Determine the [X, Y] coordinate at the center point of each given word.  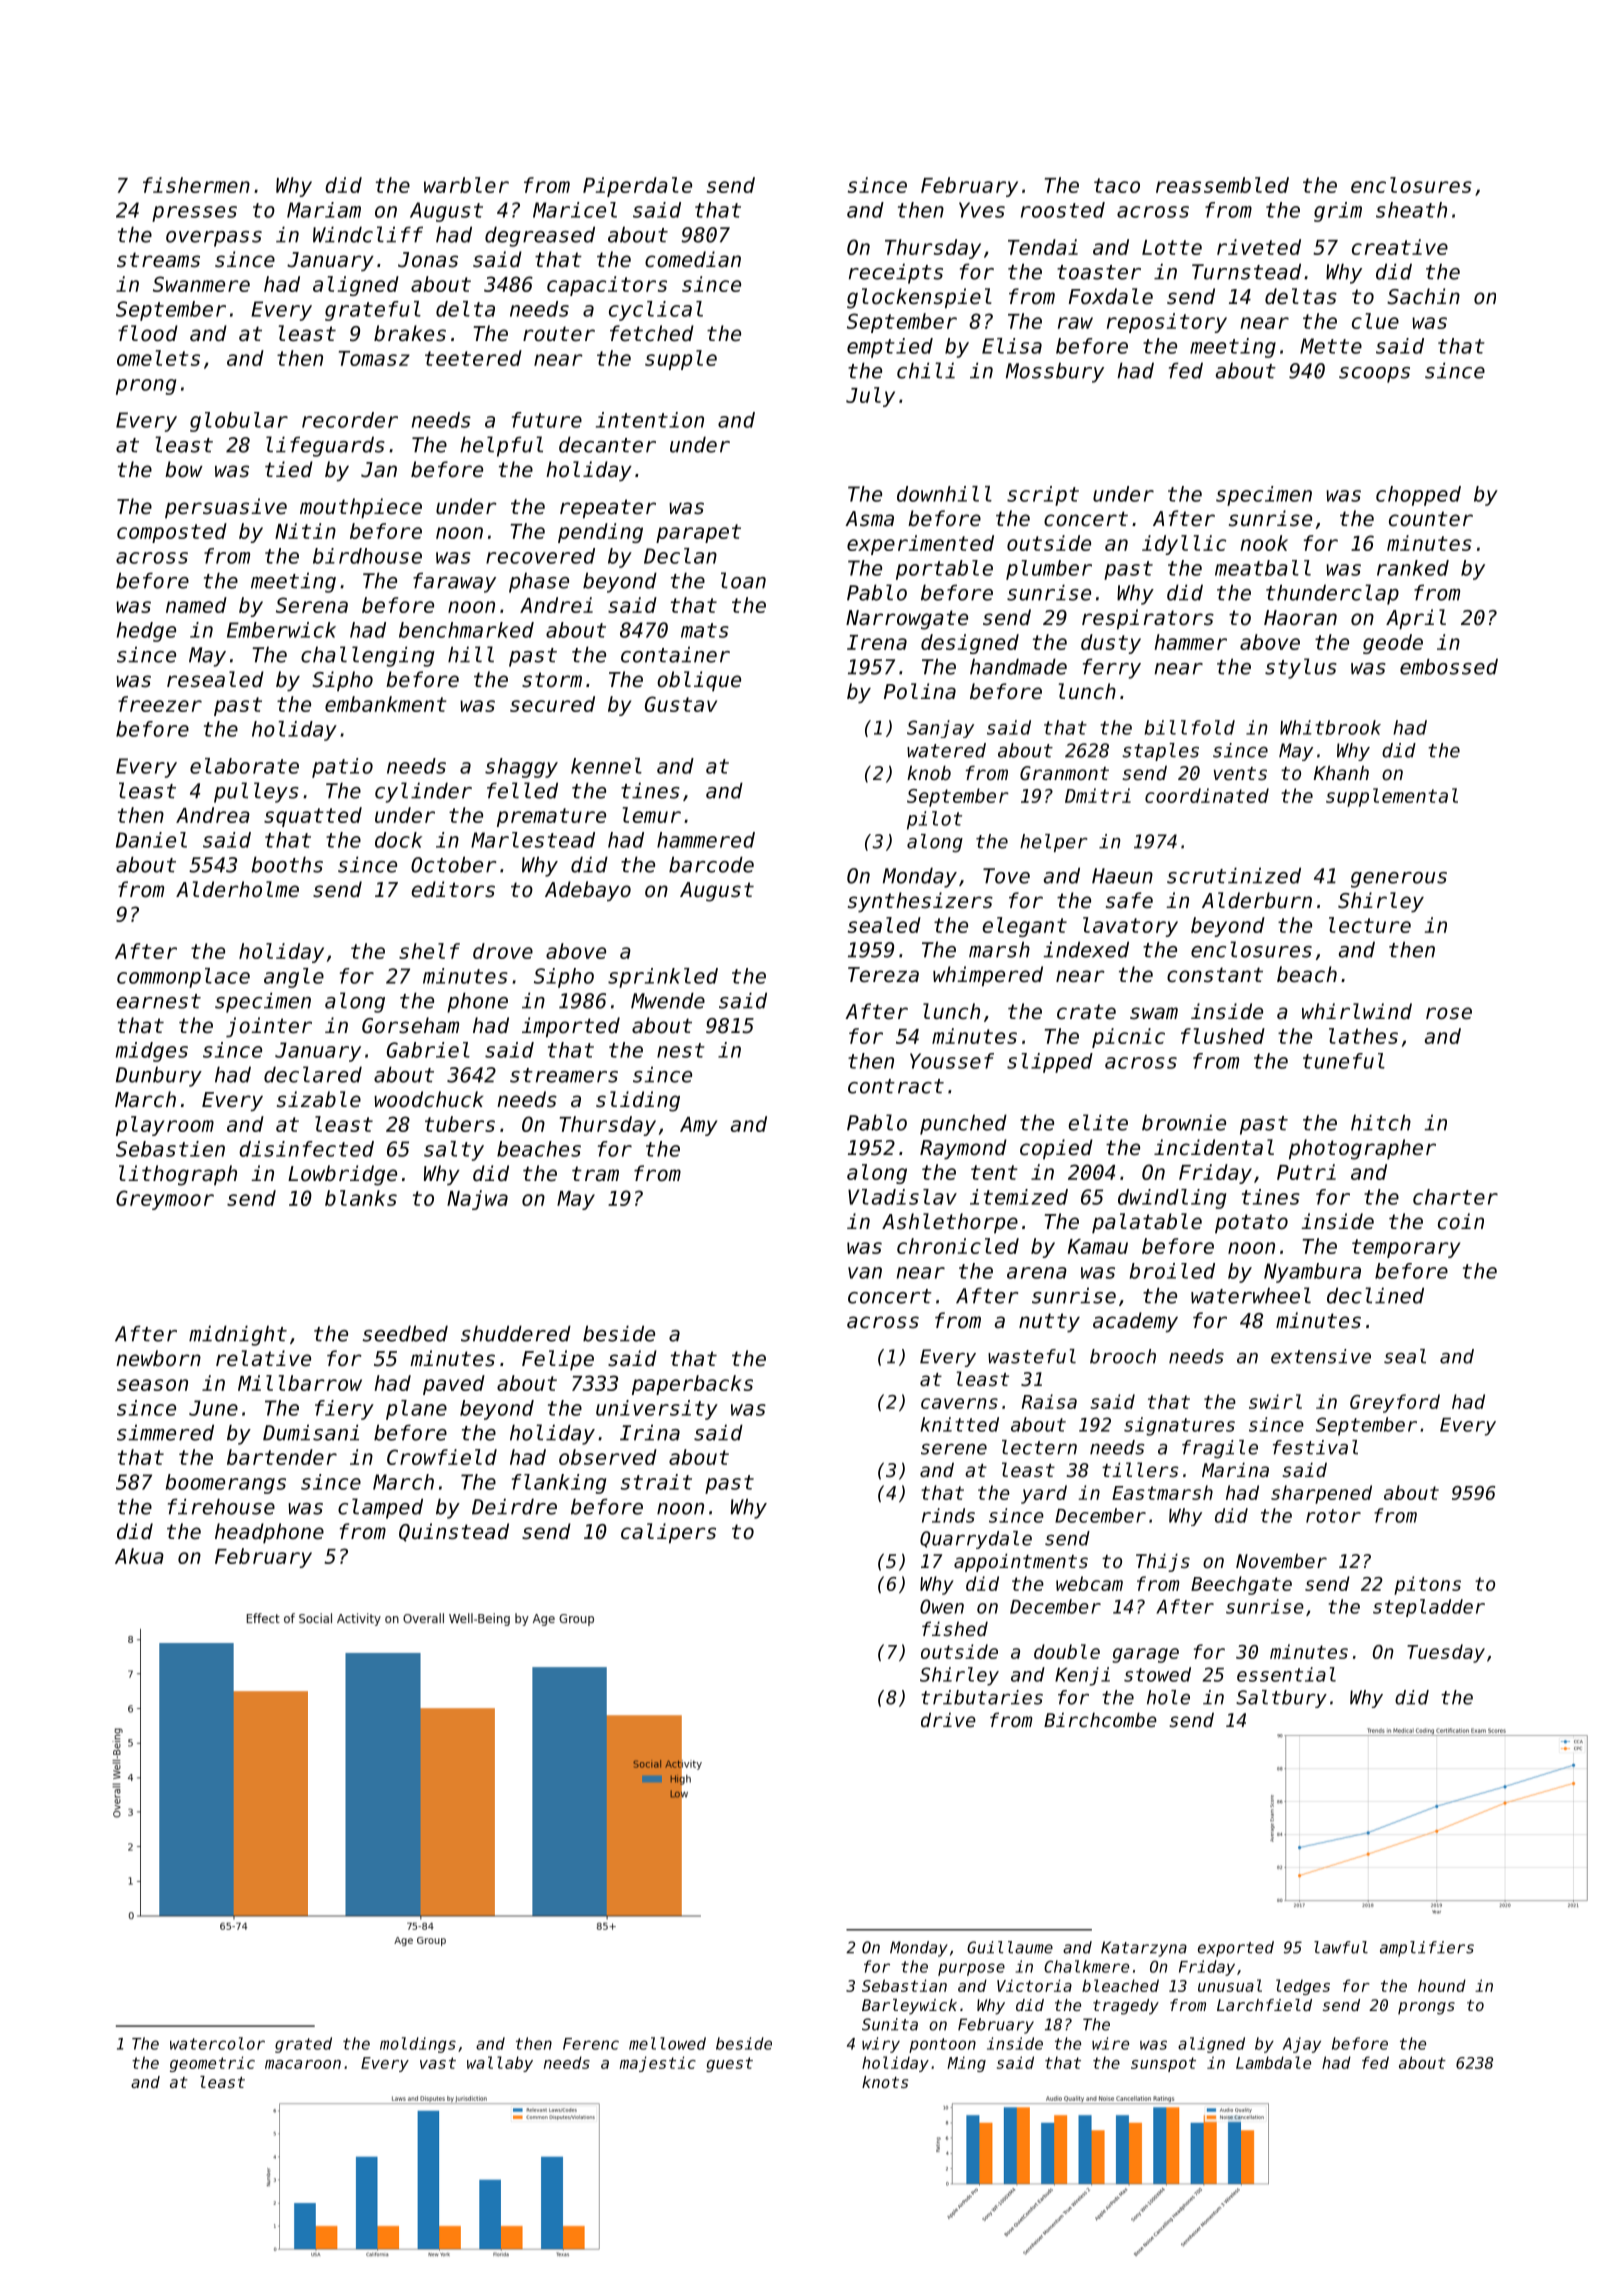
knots [885, 2082]
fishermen [196, 185]
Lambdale [1273, 2062]
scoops [1374, 375]
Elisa [1012, 346]
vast [438, 2063]
